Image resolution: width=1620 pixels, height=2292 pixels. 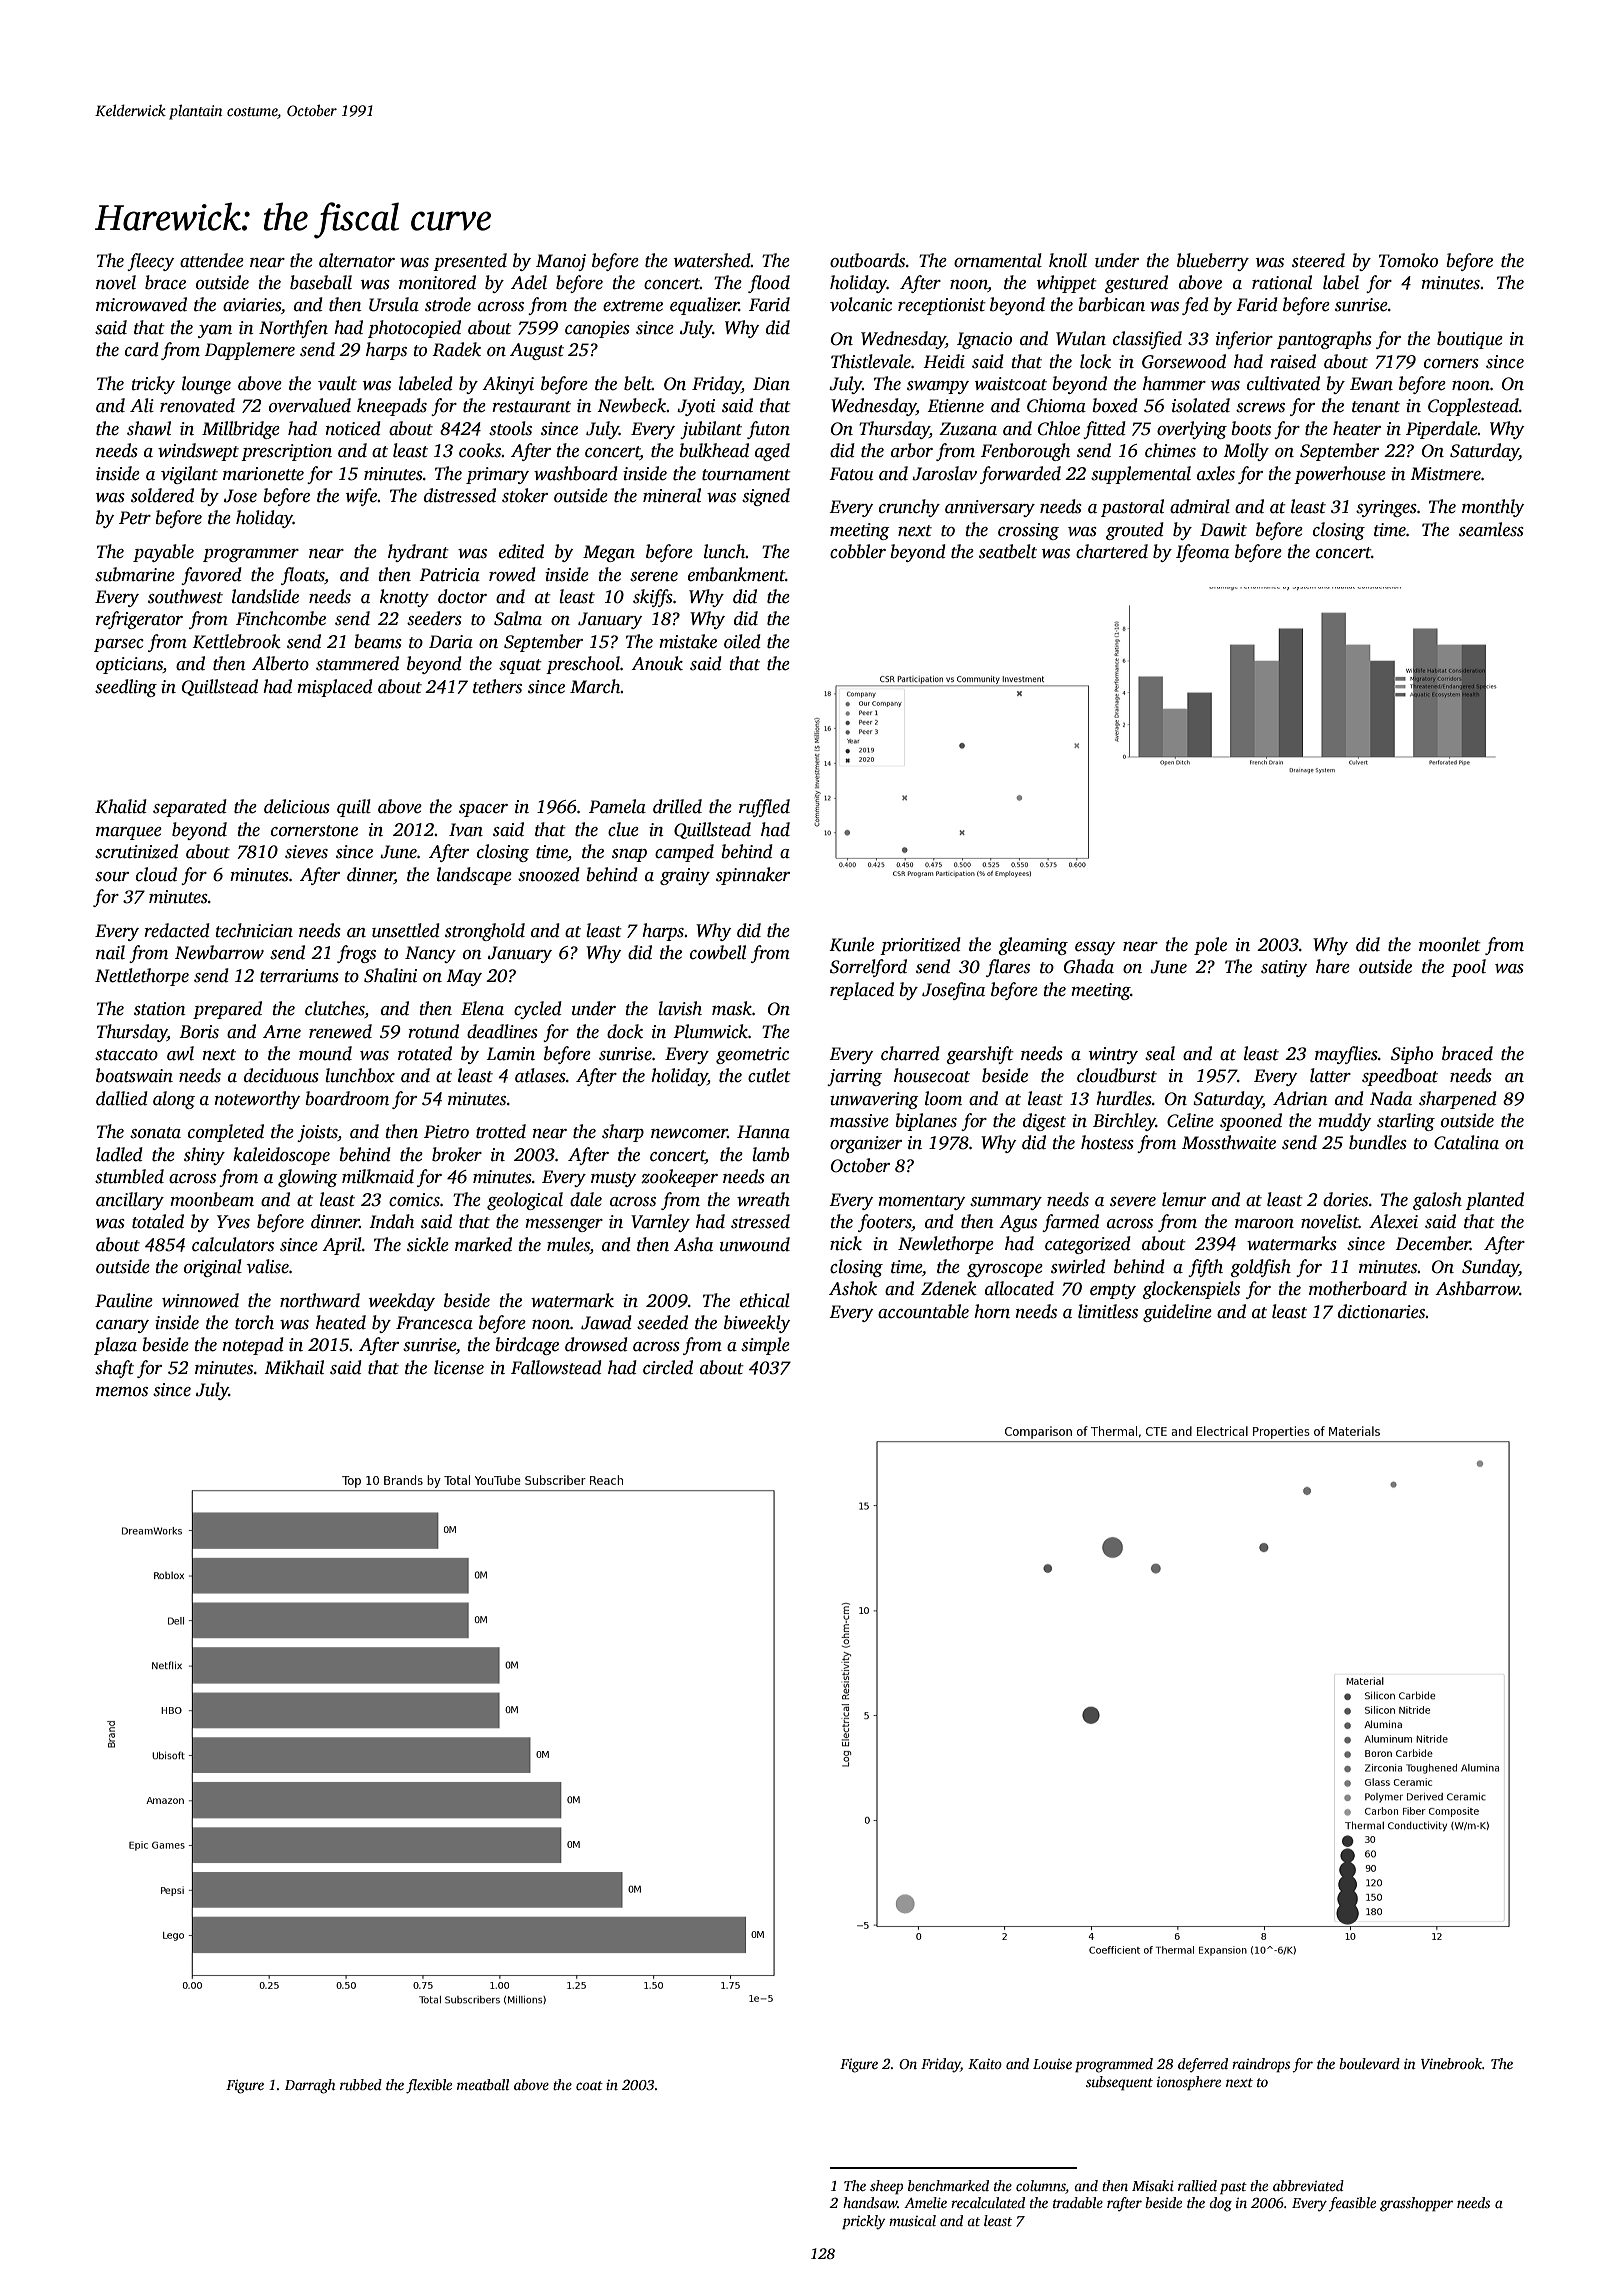 What do you see at coordinates (1174, 383) in the screenshot?
I see `hammer` at bounding box center [1174, 383].
